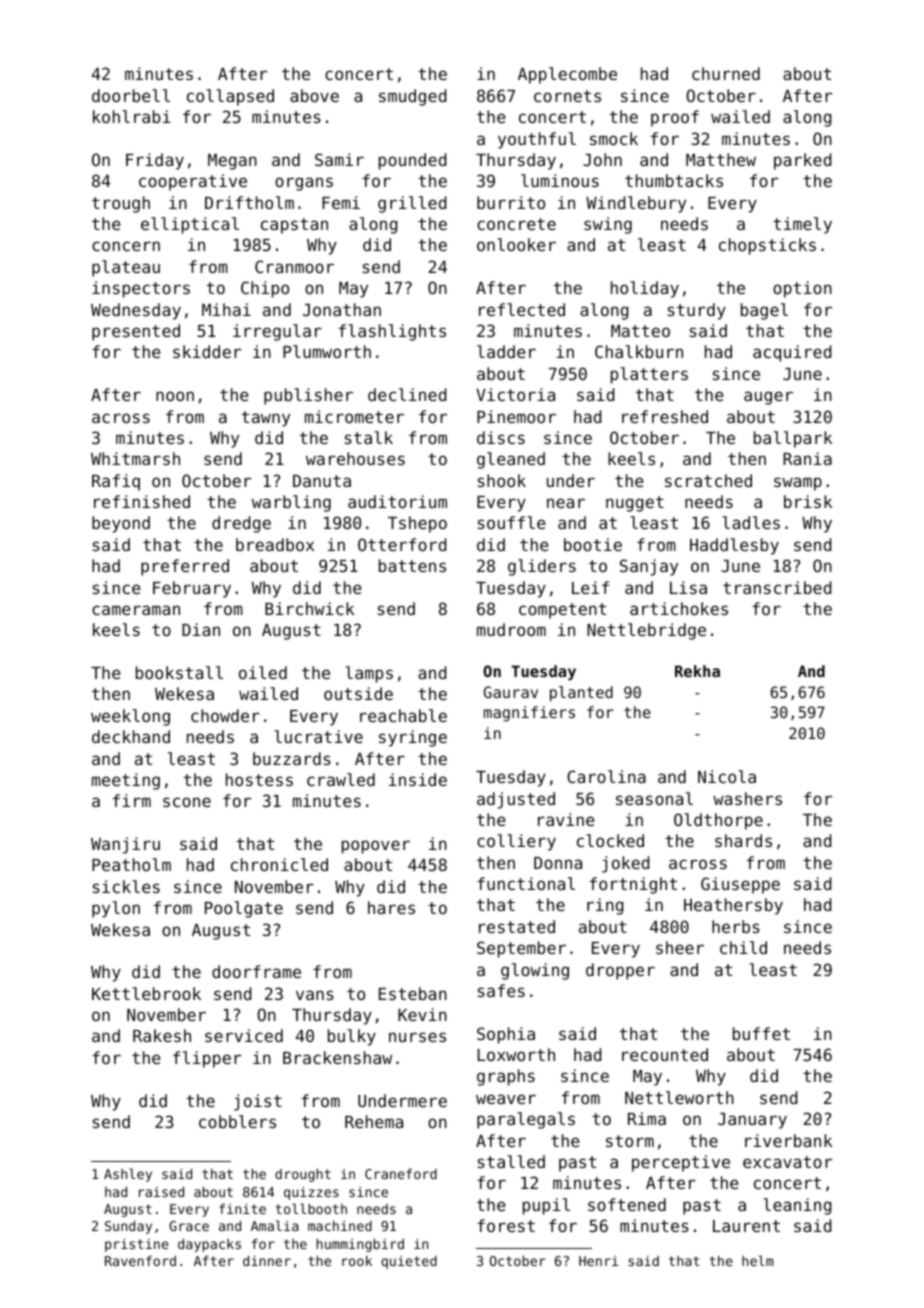 The width and height of the document is (924, 1308). What do you see at coordinates (726, 73) in the document?
I see `churned` at bounding box center [726, 73].
